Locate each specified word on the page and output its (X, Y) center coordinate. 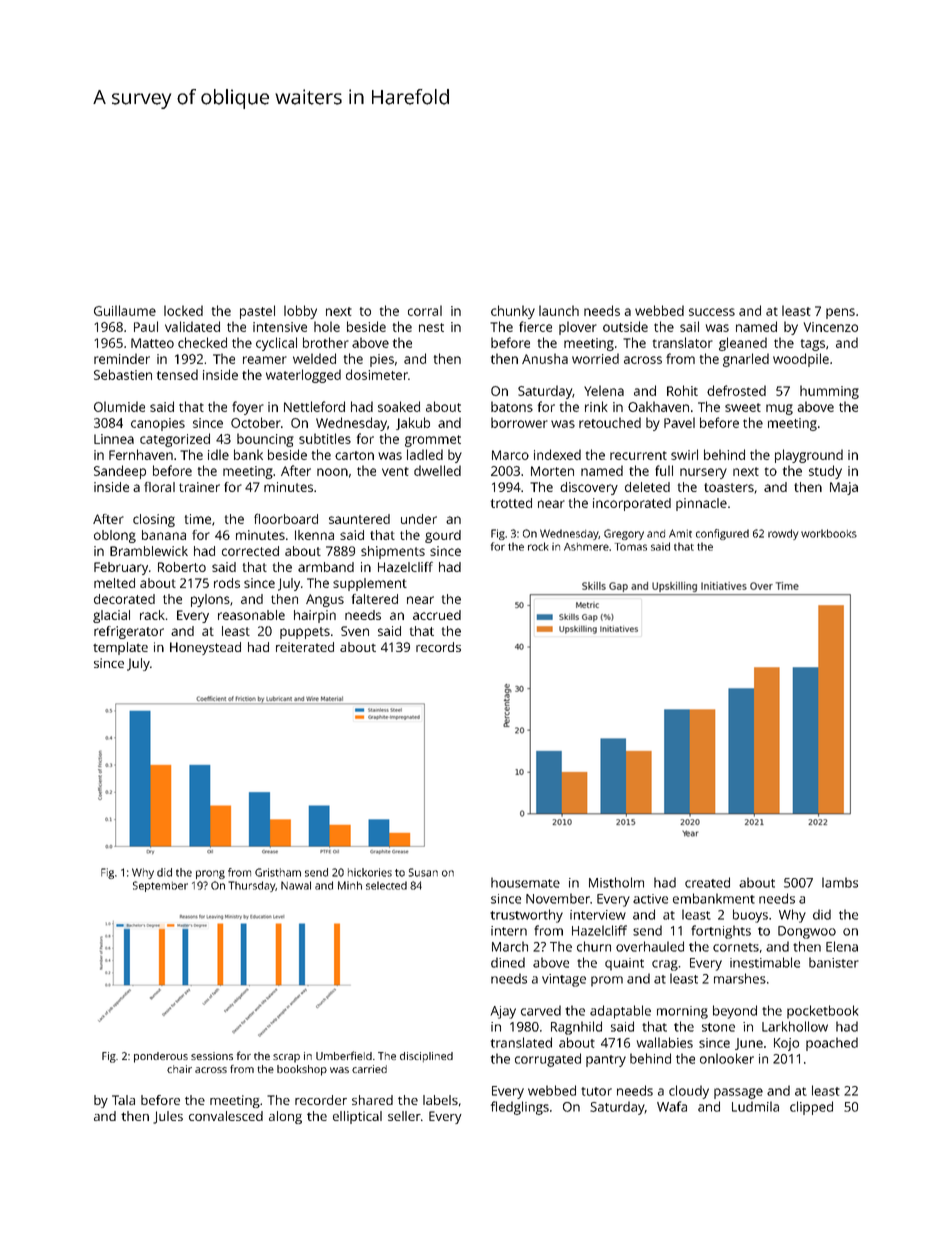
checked (202, 342)
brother (326, 342)
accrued (437, 615)
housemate (525, 882)
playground (809, 456)
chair (179, 1069)
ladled (425, 454)
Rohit (682, 390)
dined (508, 962)
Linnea (114, 439)
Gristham (278, 872)
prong (210, 874)
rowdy (783, 534)
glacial (111, 616)
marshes (740, 978)
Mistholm (616, 882)
